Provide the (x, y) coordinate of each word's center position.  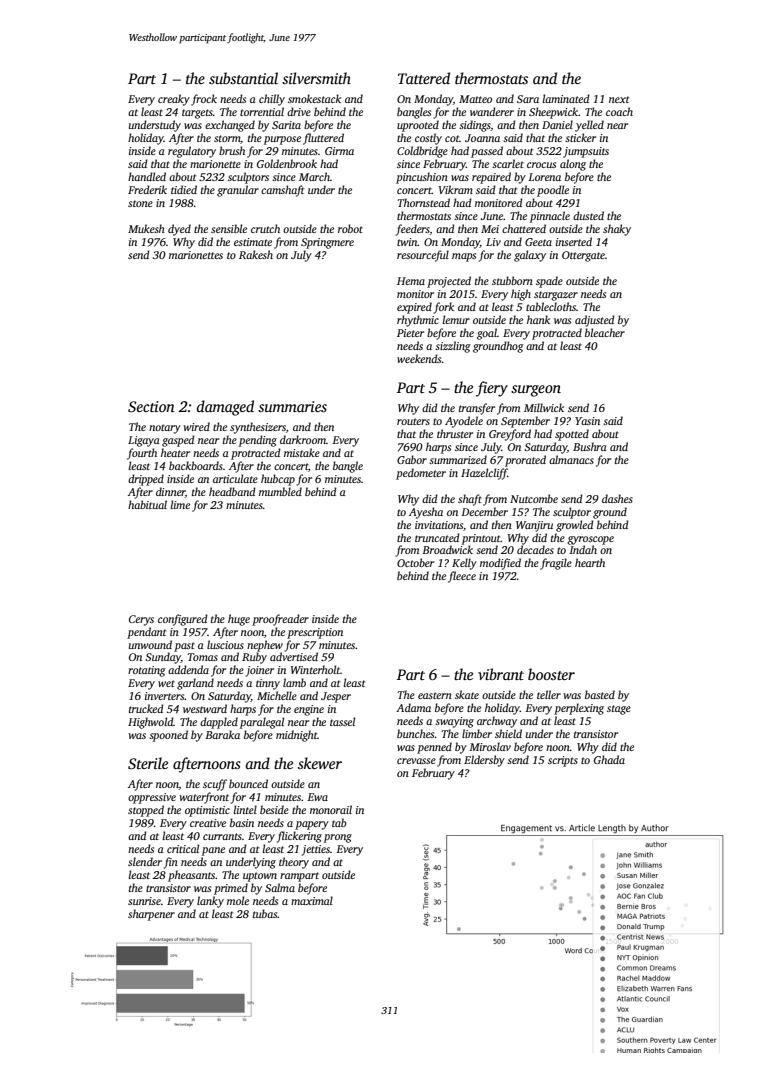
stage (619, 710)
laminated (566, 98)
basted (600, 694)
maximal (312, 900)
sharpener (151, 915)
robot (350, 228)
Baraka (222, 734)
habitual (147, 504)
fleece (462, 577)
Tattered (424, 78)
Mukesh (146, 228)
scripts (563, 761)
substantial (243, 78)
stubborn (512, 280)
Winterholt (315, 669)
